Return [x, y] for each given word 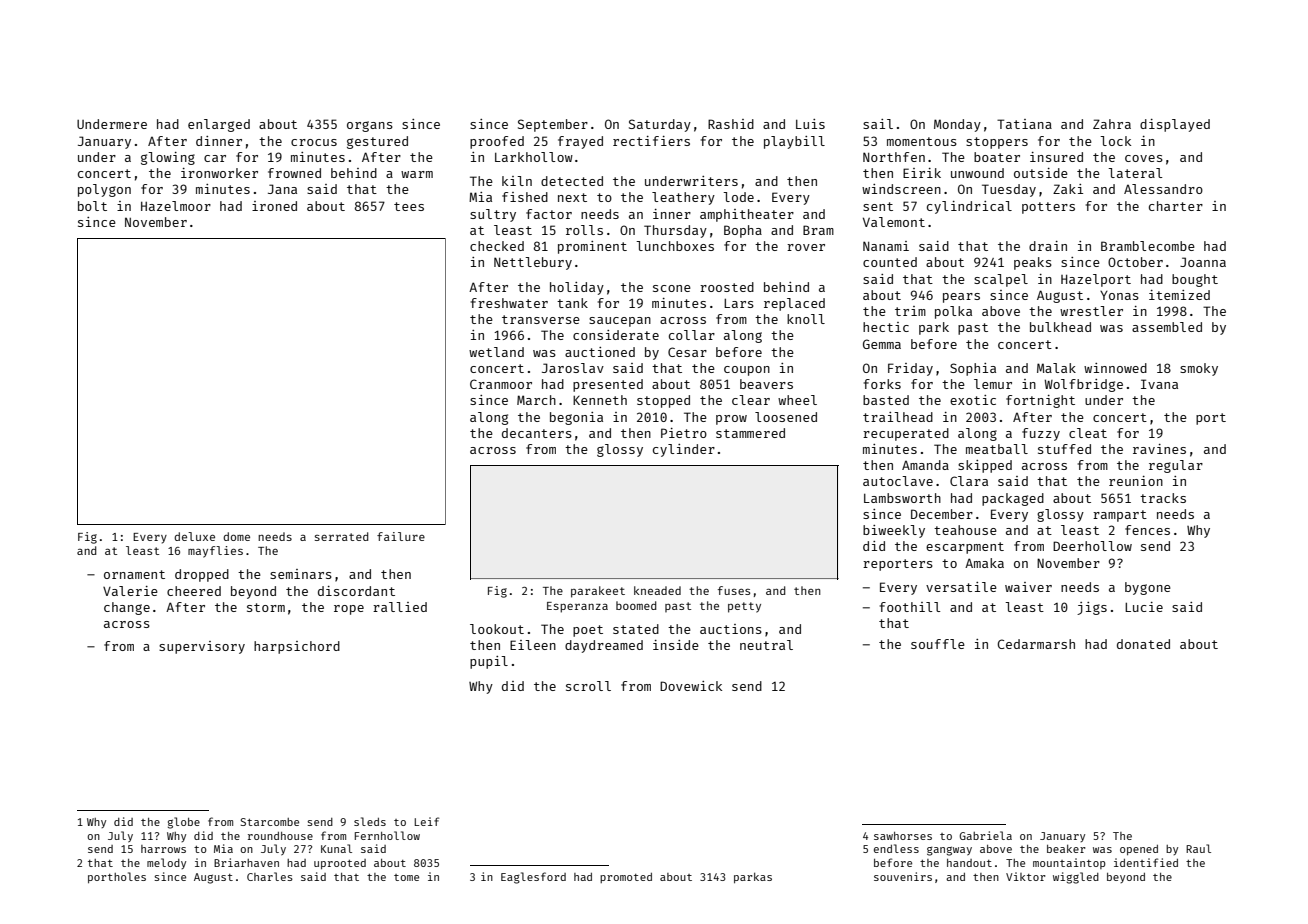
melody [166, 863]
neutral [766, 645]
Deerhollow [1092, 546]
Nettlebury [533, 263]
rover [806, 247]
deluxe [194, 536]
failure [401, 536]
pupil [489, 662]
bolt [92, 206]
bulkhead [1060, 327]
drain [1048, 246]
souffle [938, 644]
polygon [104, 190]
